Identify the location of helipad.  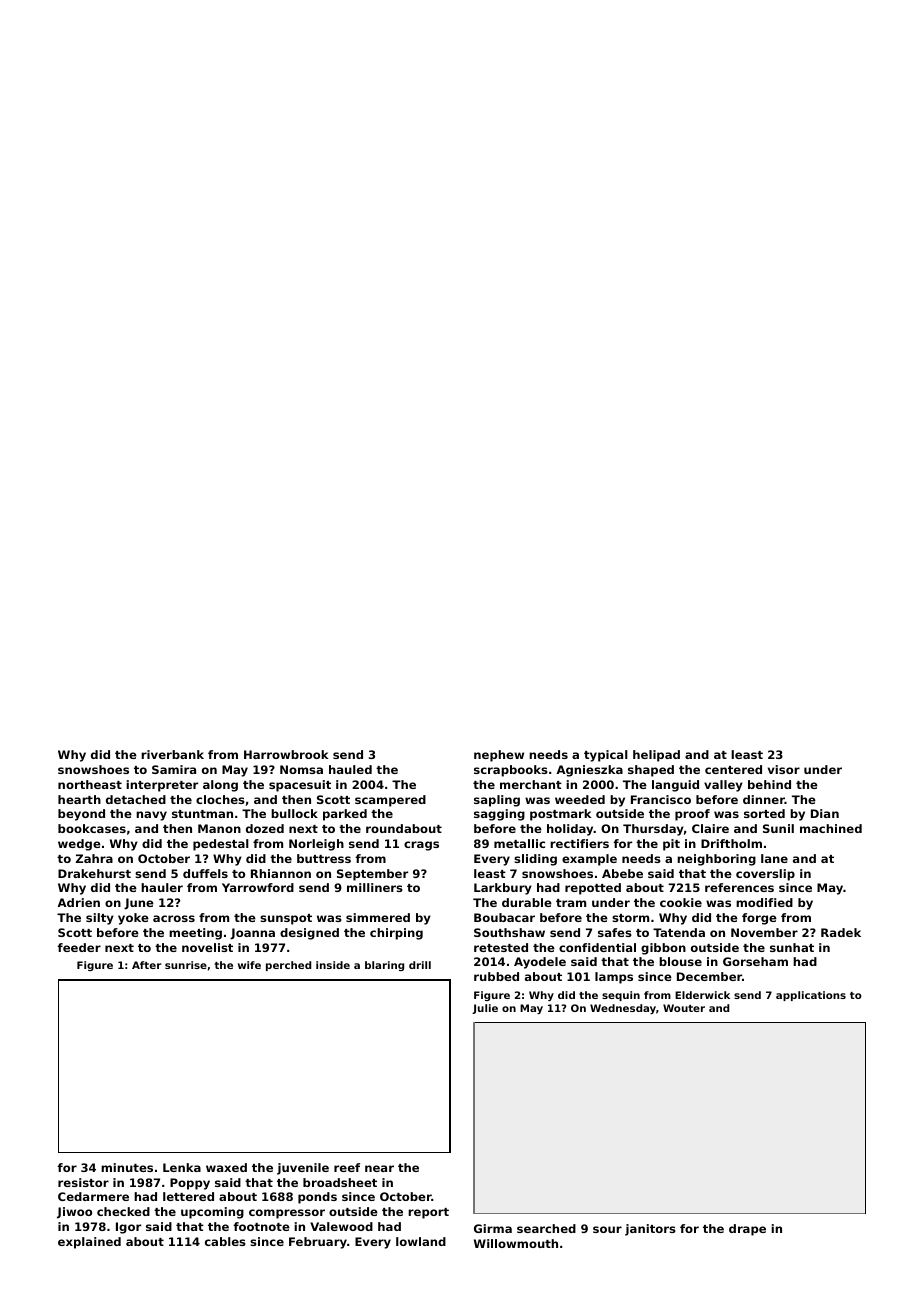
(656, 756).
